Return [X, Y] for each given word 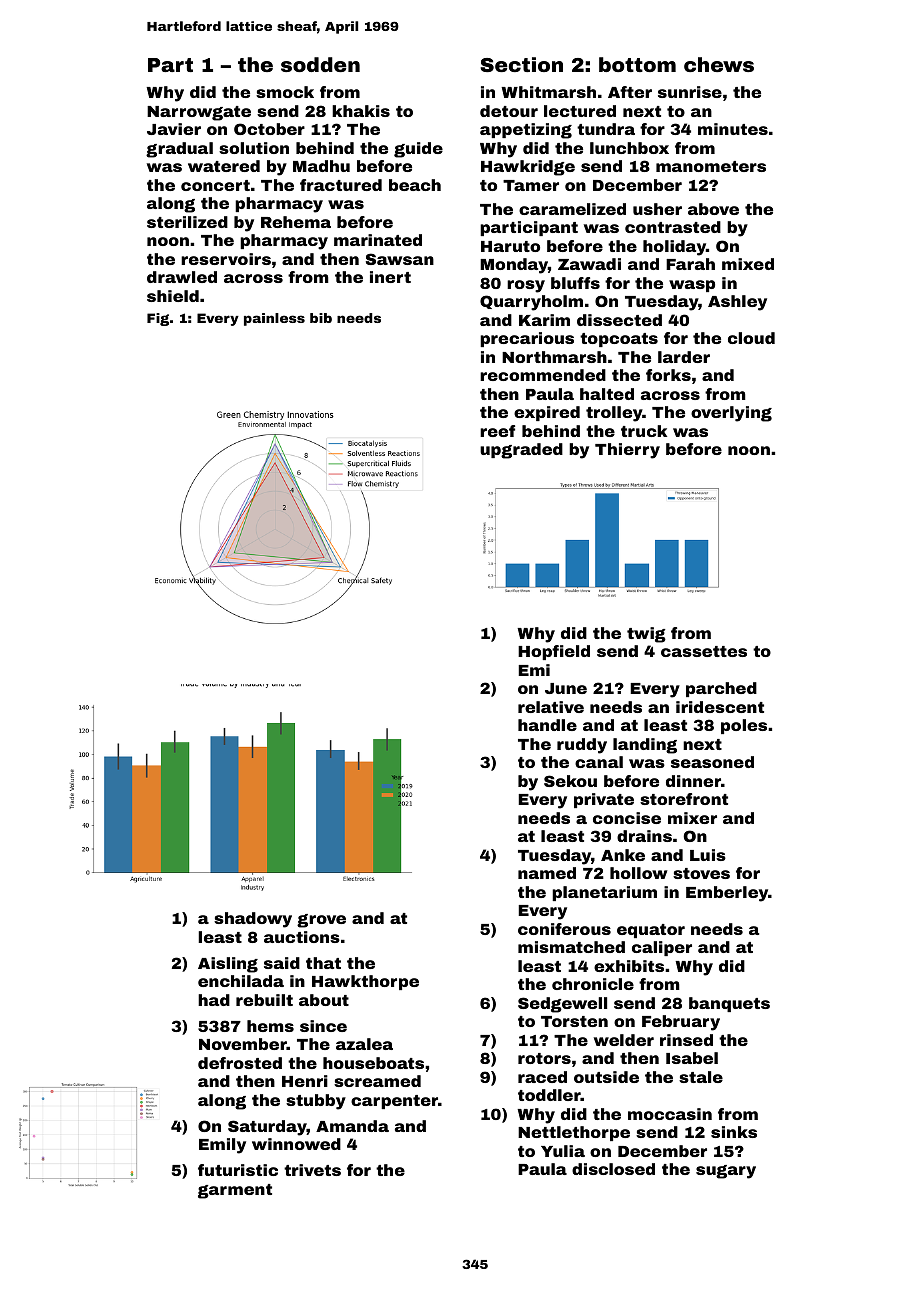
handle [547, 725]
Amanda [352, 1126]
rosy [526, 286]
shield [173, 296]
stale [701, 1077]
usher [657, 209]
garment [235, 1191]
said [282, 963]
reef [497, 431]
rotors [544, 1058]
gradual [179, 150]
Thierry [627, 451]
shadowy [253, 920]
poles [744, 726]
